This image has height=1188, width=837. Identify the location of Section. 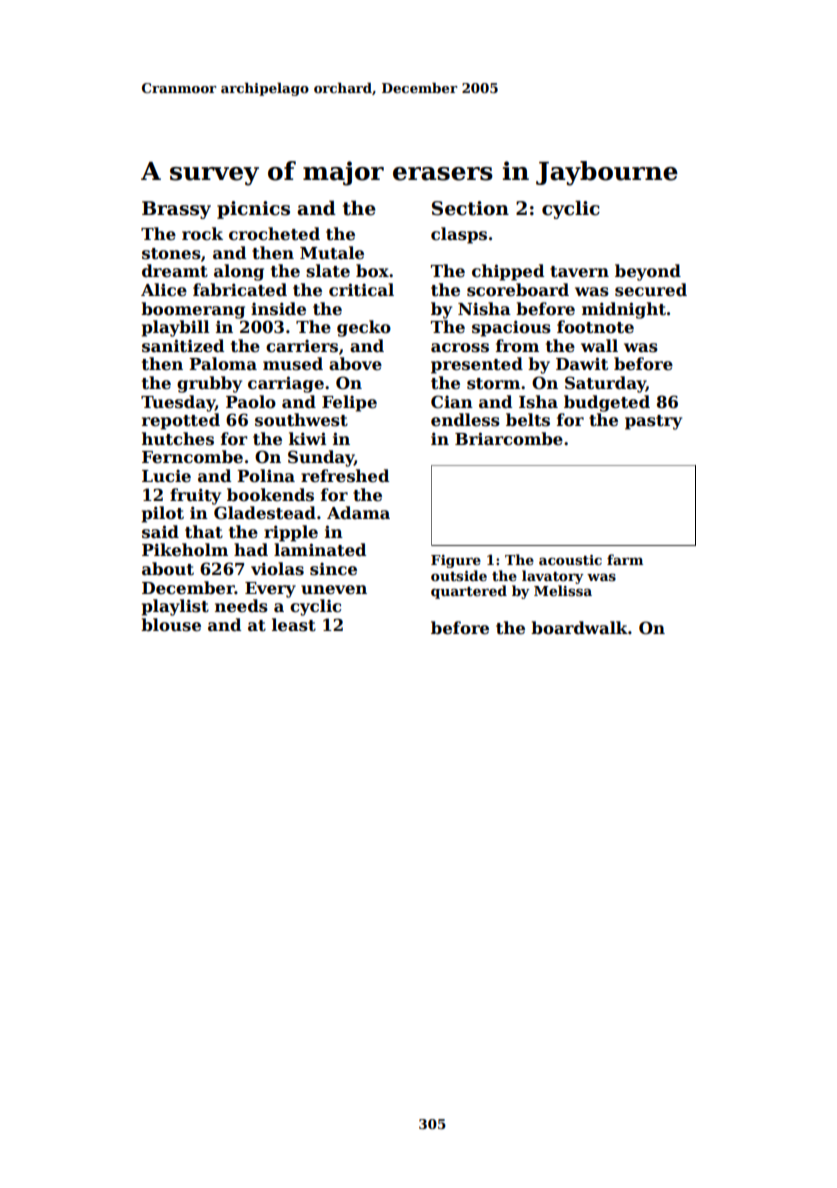
(470, 208).
